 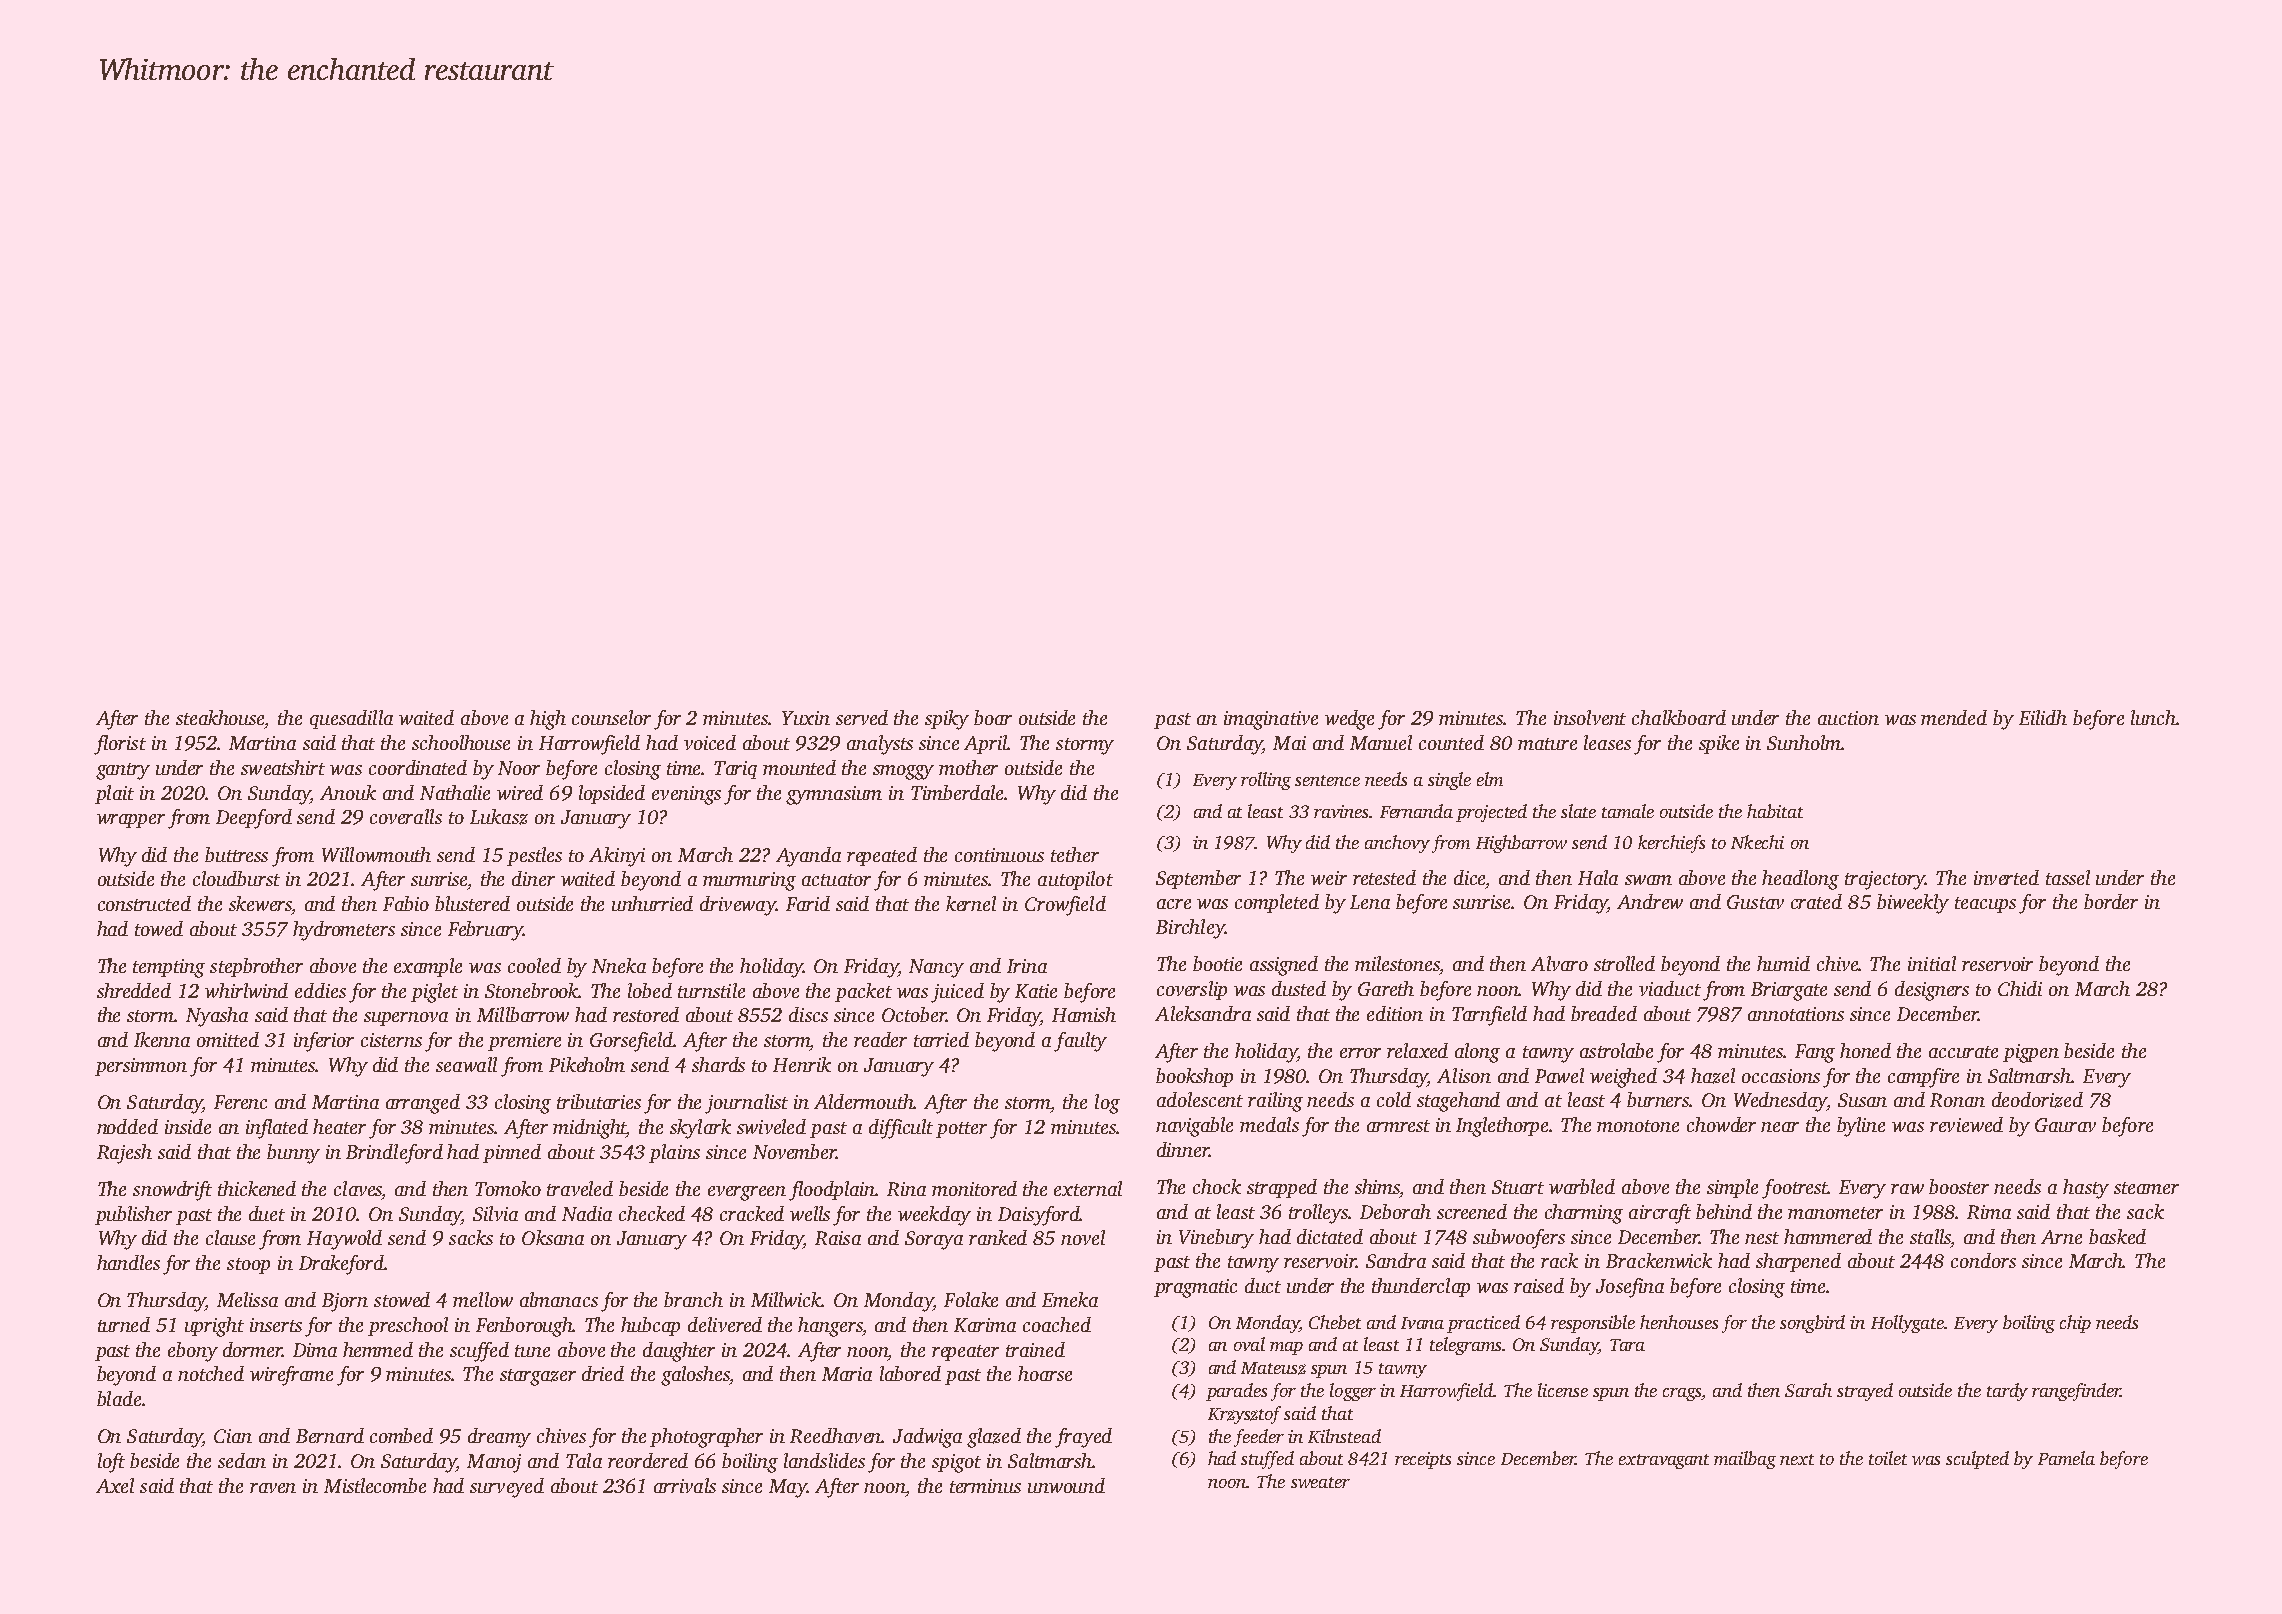 What do you see at coordinates (2043, 717) in the screenshot?
I see `Eilidh` at bounding box center [2043, 717].
